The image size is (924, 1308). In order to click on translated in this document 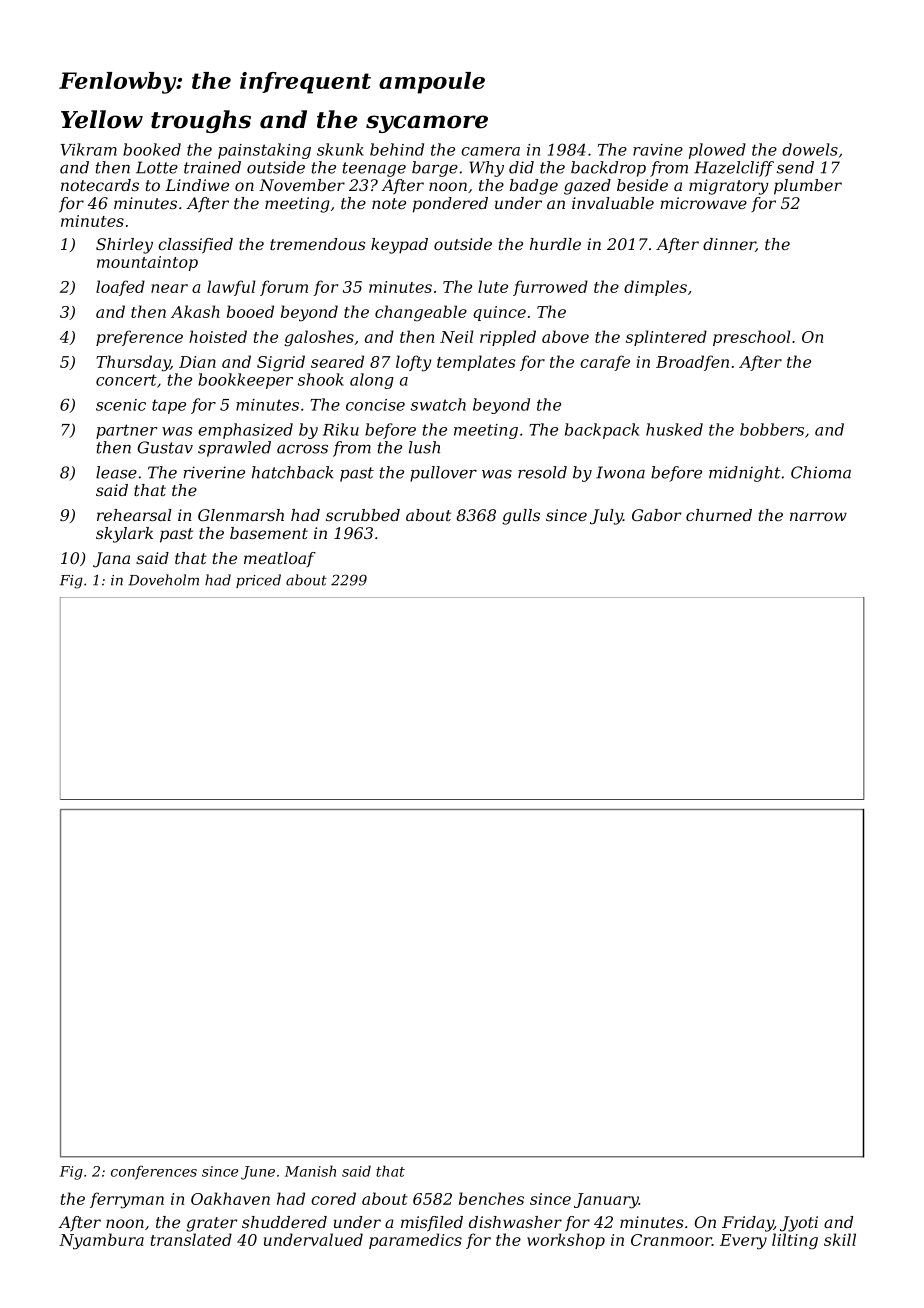, I will do `click(191, 1239)`.
